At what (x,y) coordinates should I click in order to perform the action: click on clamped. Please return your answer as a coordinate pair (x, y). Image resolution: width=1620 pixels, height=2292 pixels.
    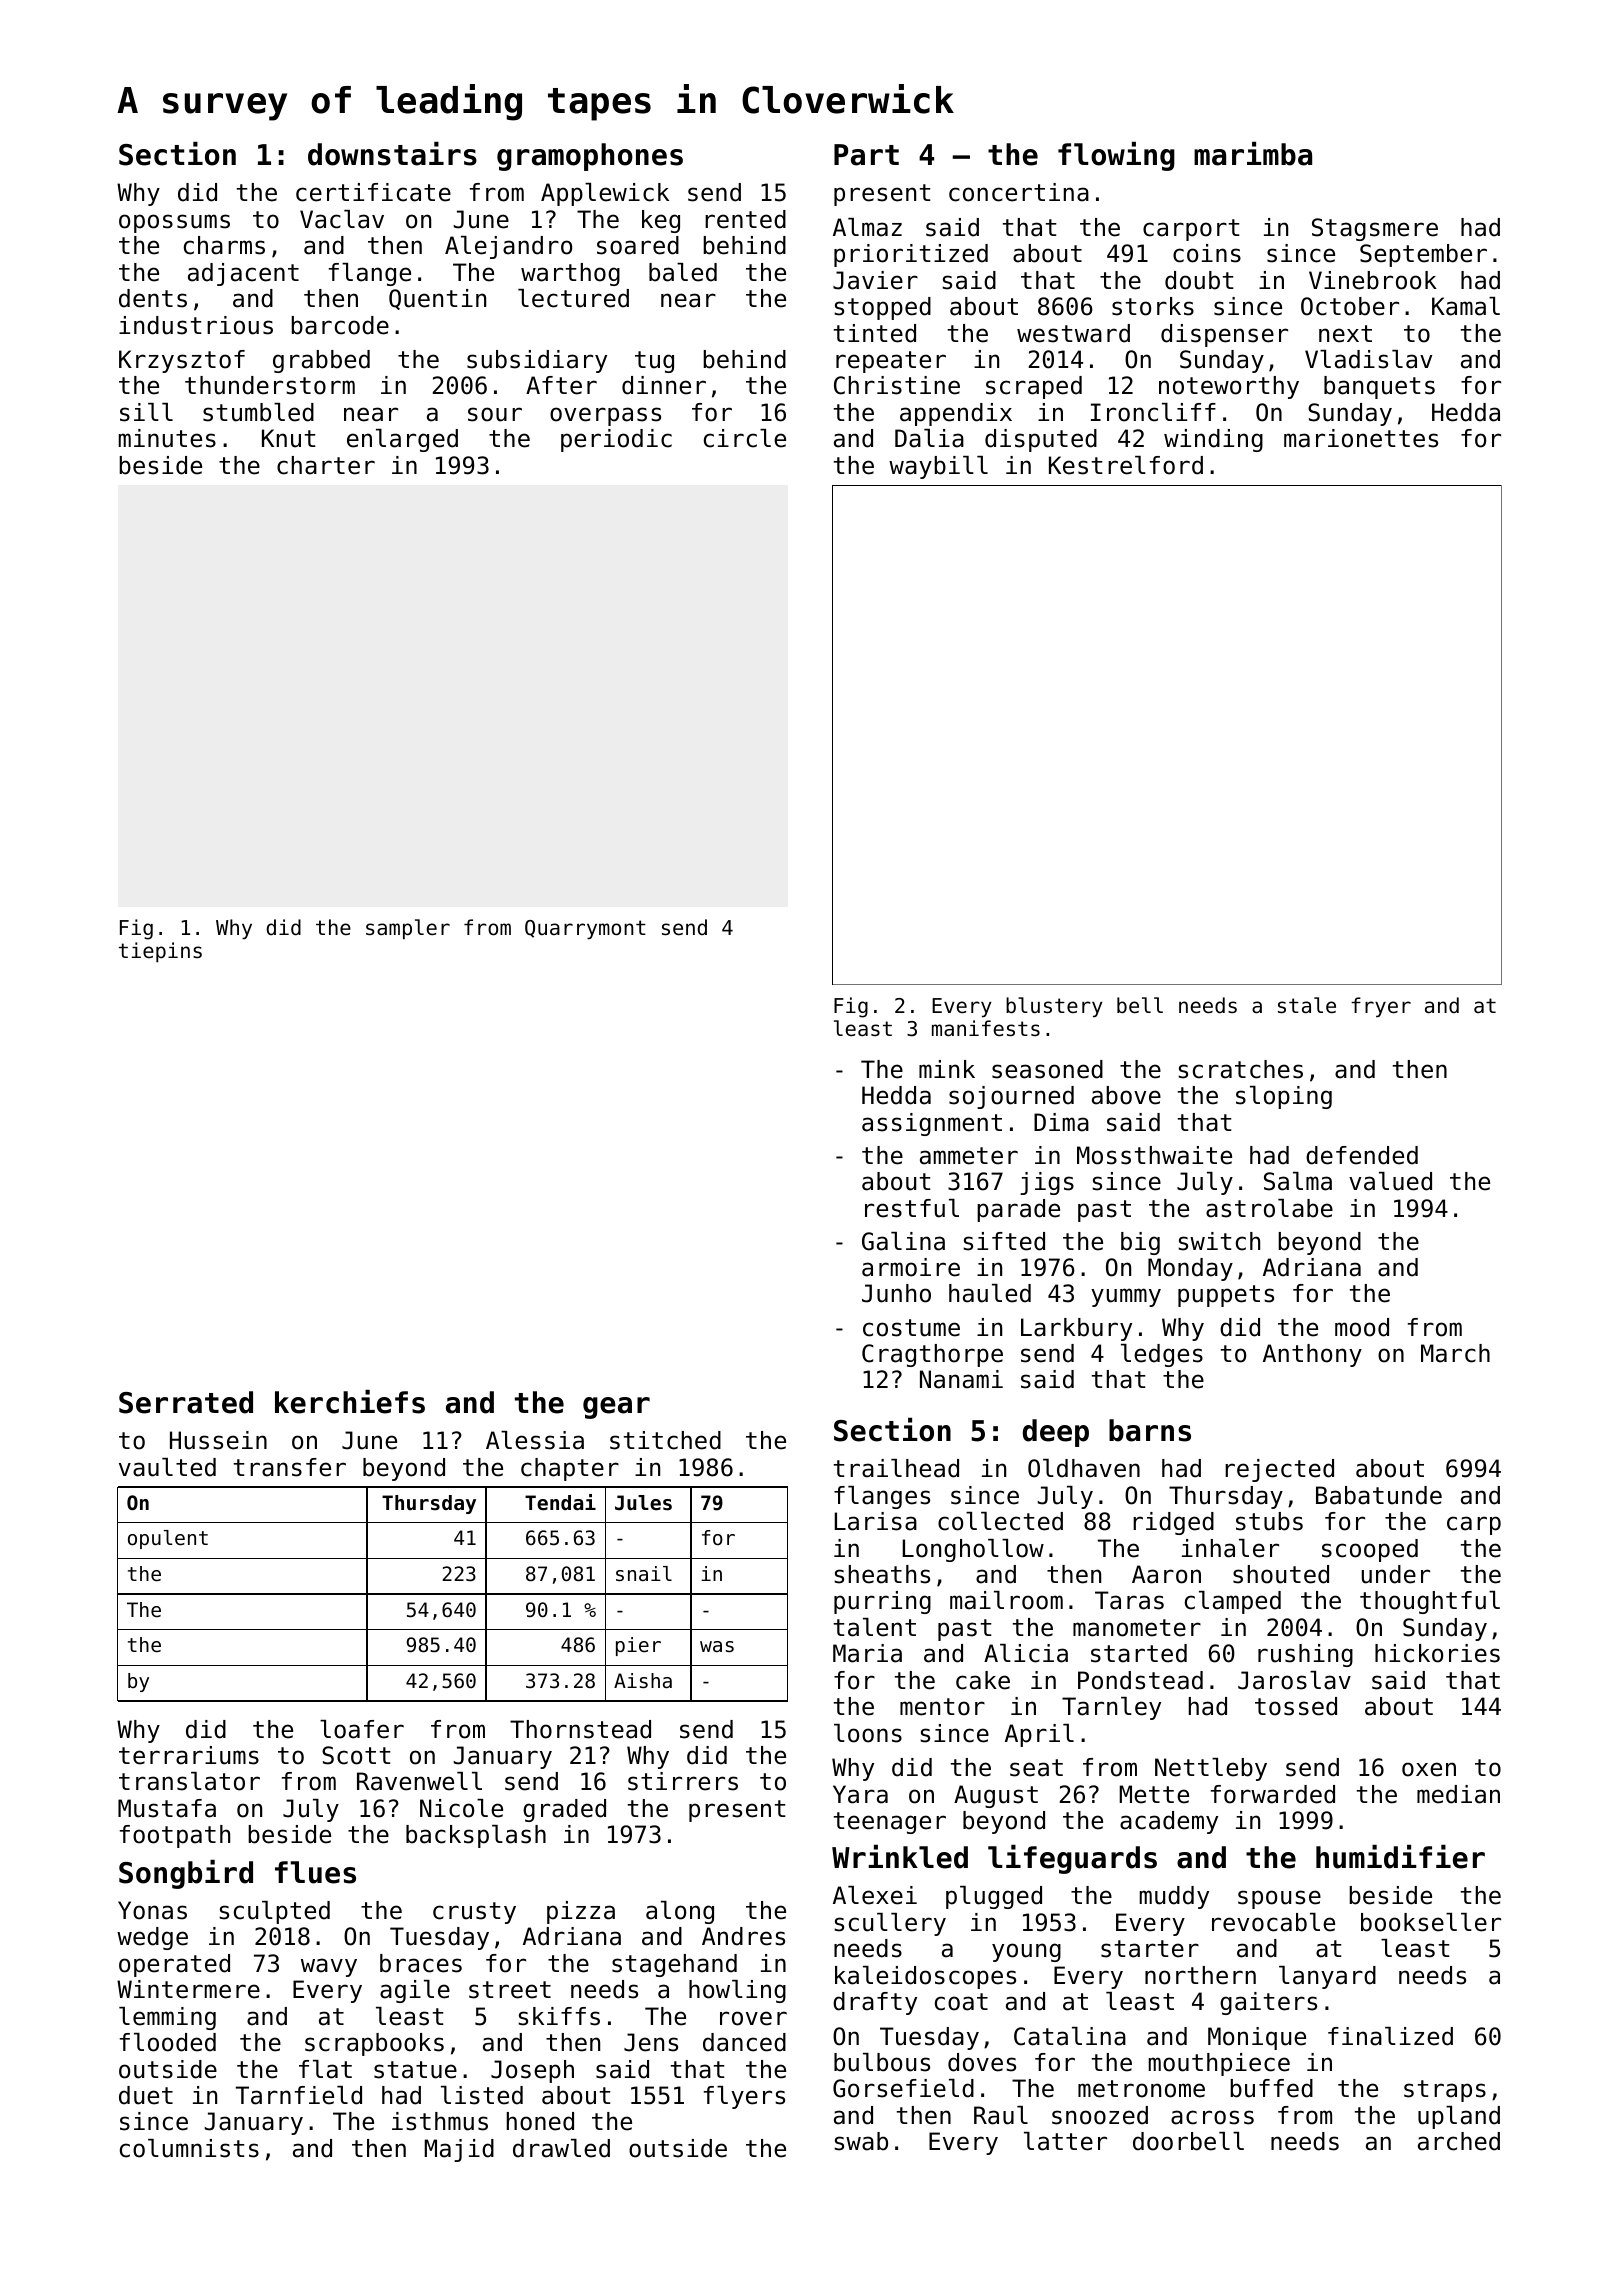
    Looking at the image, I should click on (1233, 1602).
